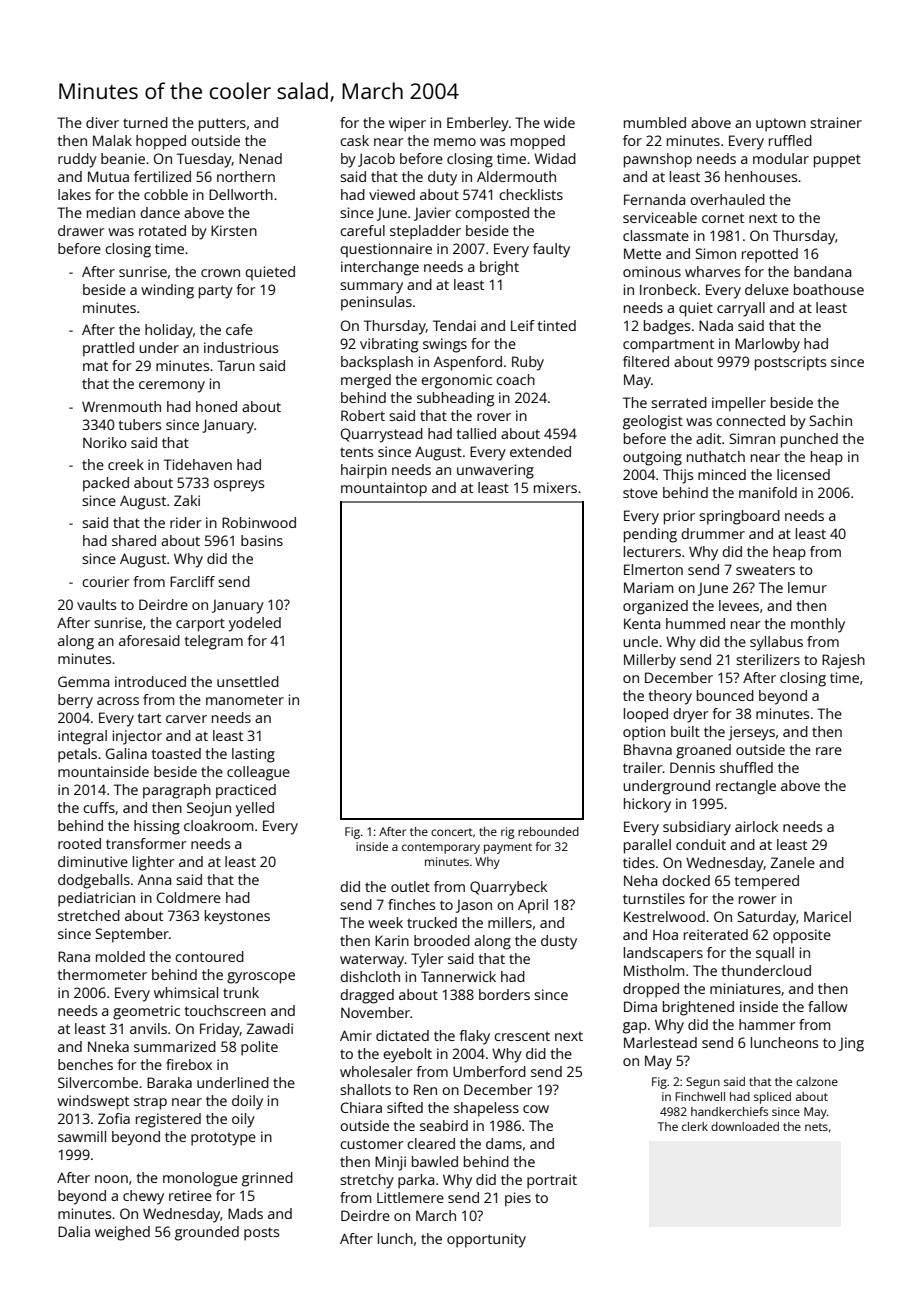 The image size is (924, 1308). What do you see at coordinates (148, 1028) in the screenshot?
I see `anvils` at bounding box center [148, 1028].
